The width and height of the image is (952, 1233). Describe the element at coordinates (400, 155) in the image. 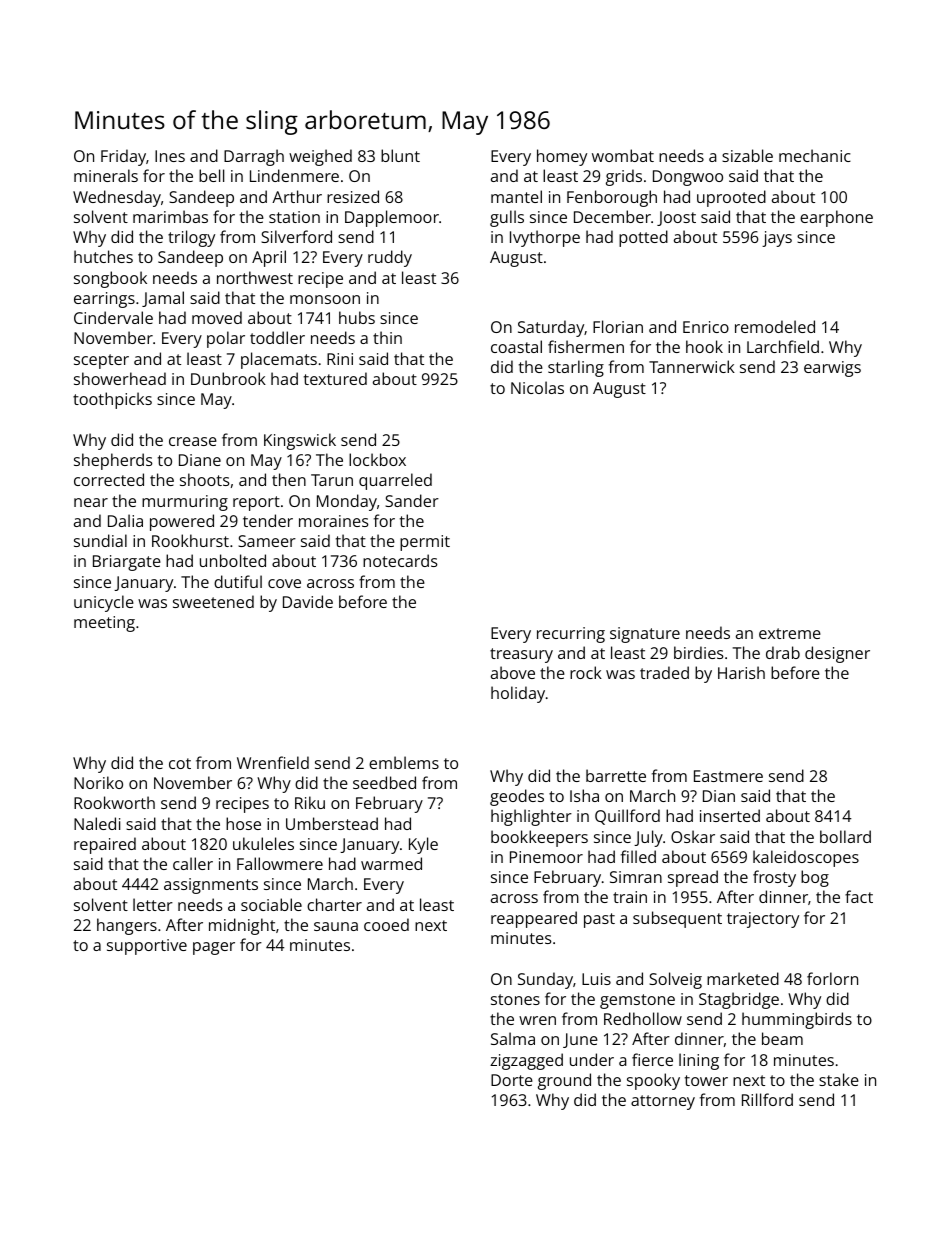

I see `blunt` at that location.
